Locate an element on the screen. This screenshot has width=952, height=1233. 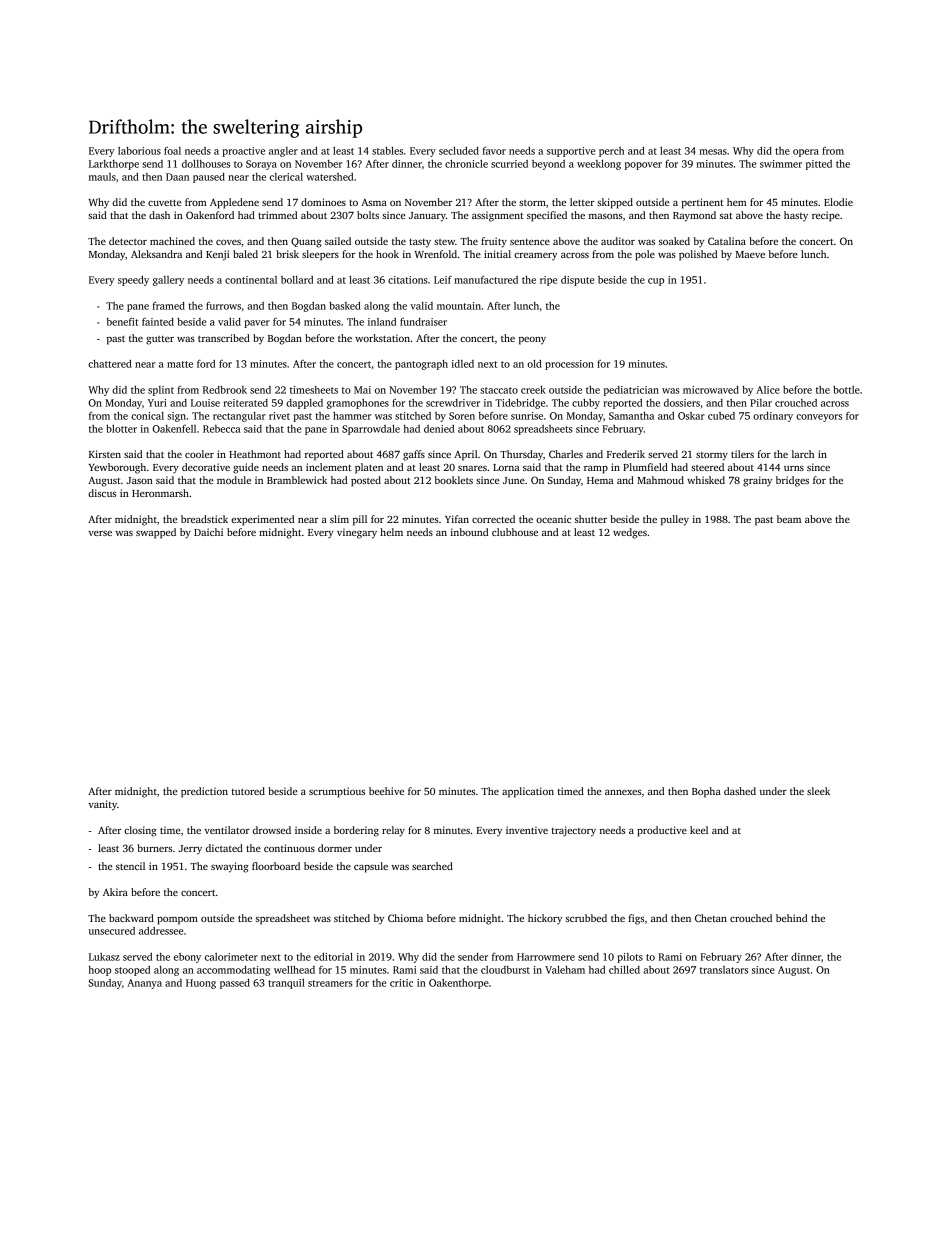
cuvette is located at coordinates (165, 203).
